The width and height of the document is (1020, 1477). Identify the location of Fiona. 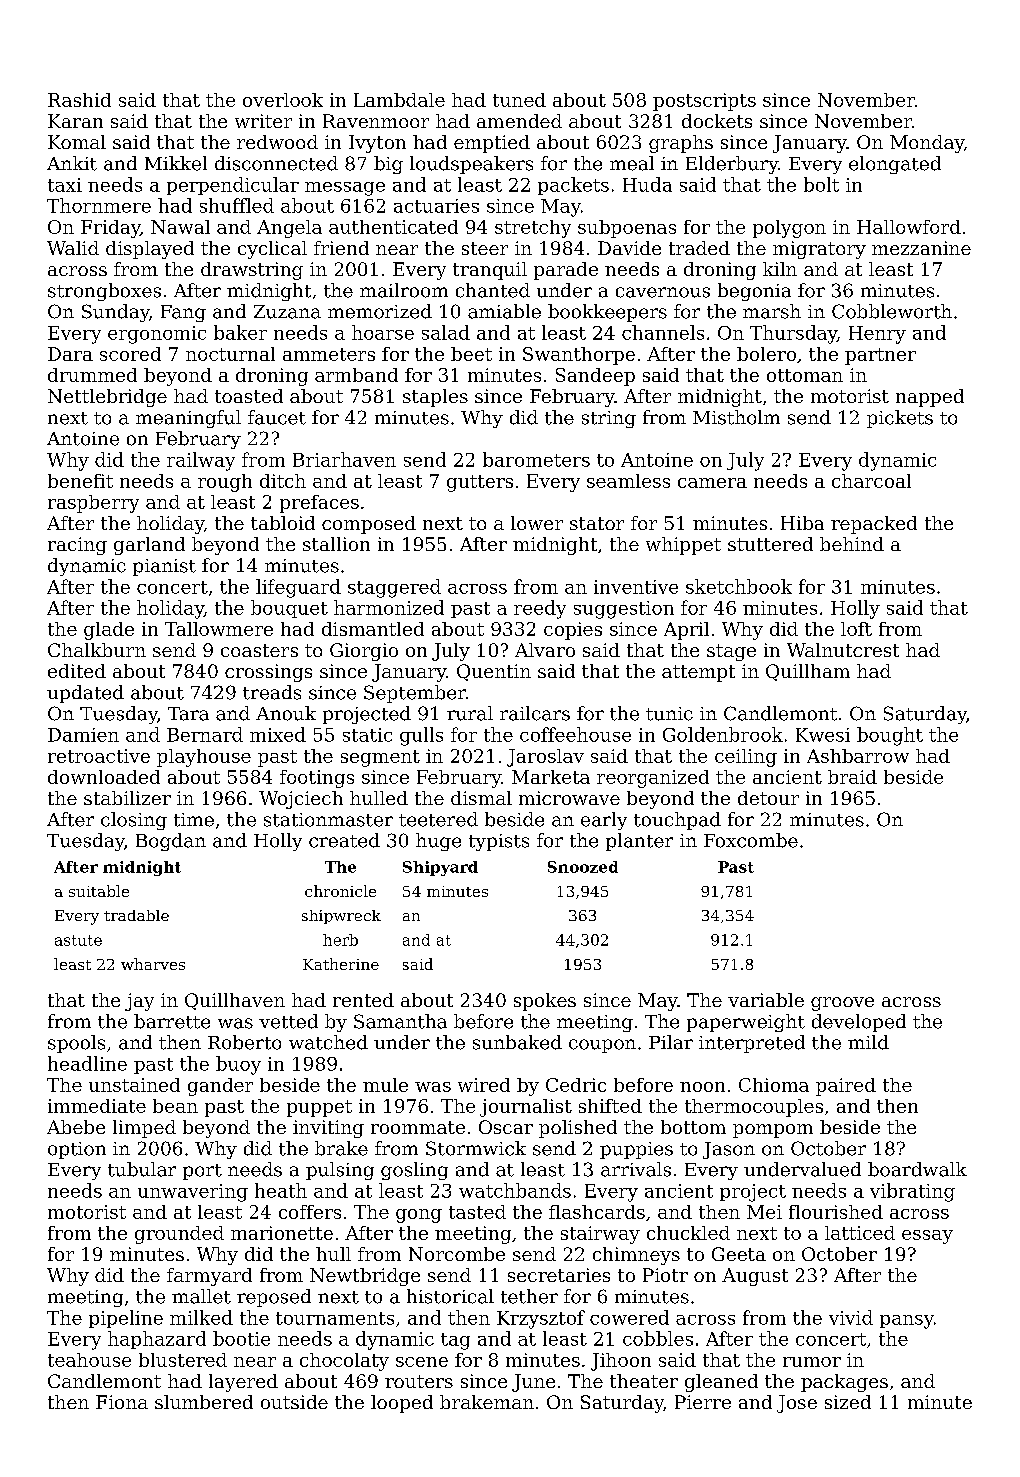
(122, 1402).
